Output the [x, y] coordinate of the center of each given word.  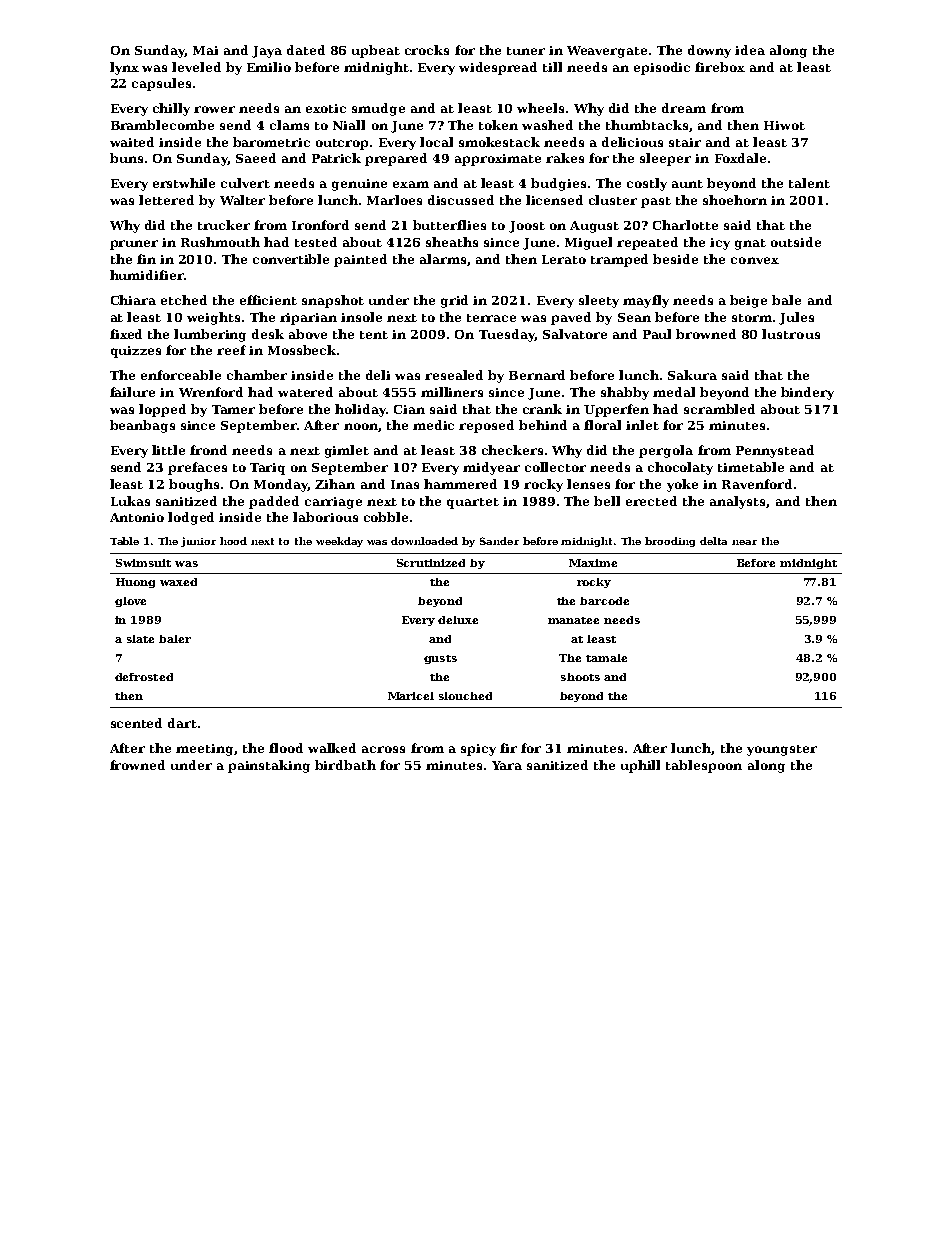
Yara [507, 765]
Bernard [537, 375]
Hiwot [784, 125]
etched [184, 300]
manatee [573, 620]
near [744, 542]
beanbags [142, 426]
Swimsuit [143, 563]
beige [748, 301]
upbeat [376, 51]
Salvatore [575, 334]
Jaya [267, 52]
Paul [657, 334]
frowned [137, 765]
